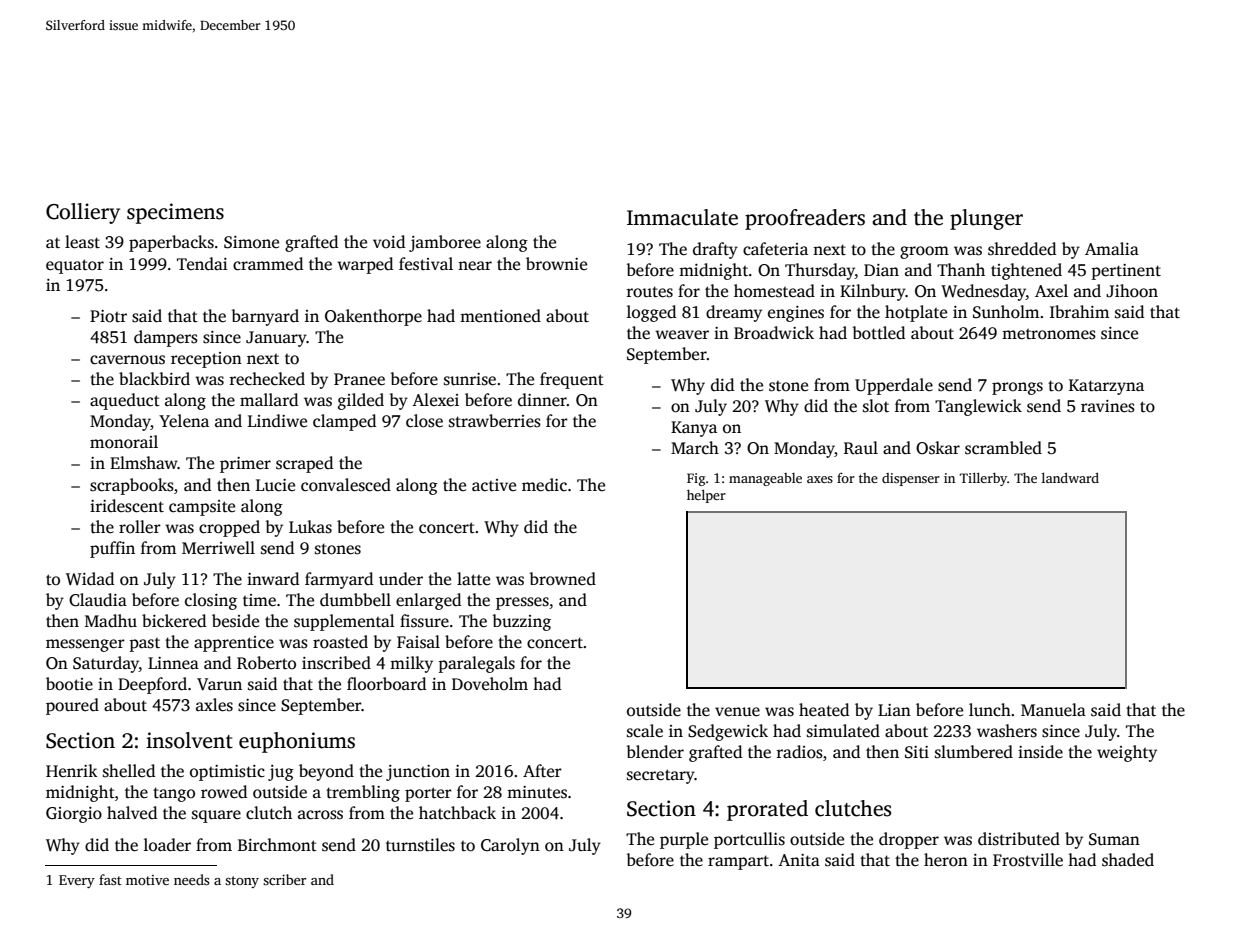  What do you see at coordinates (273, 578) in the screenshot?
I see `inward` at bounding box center [273, 578].
